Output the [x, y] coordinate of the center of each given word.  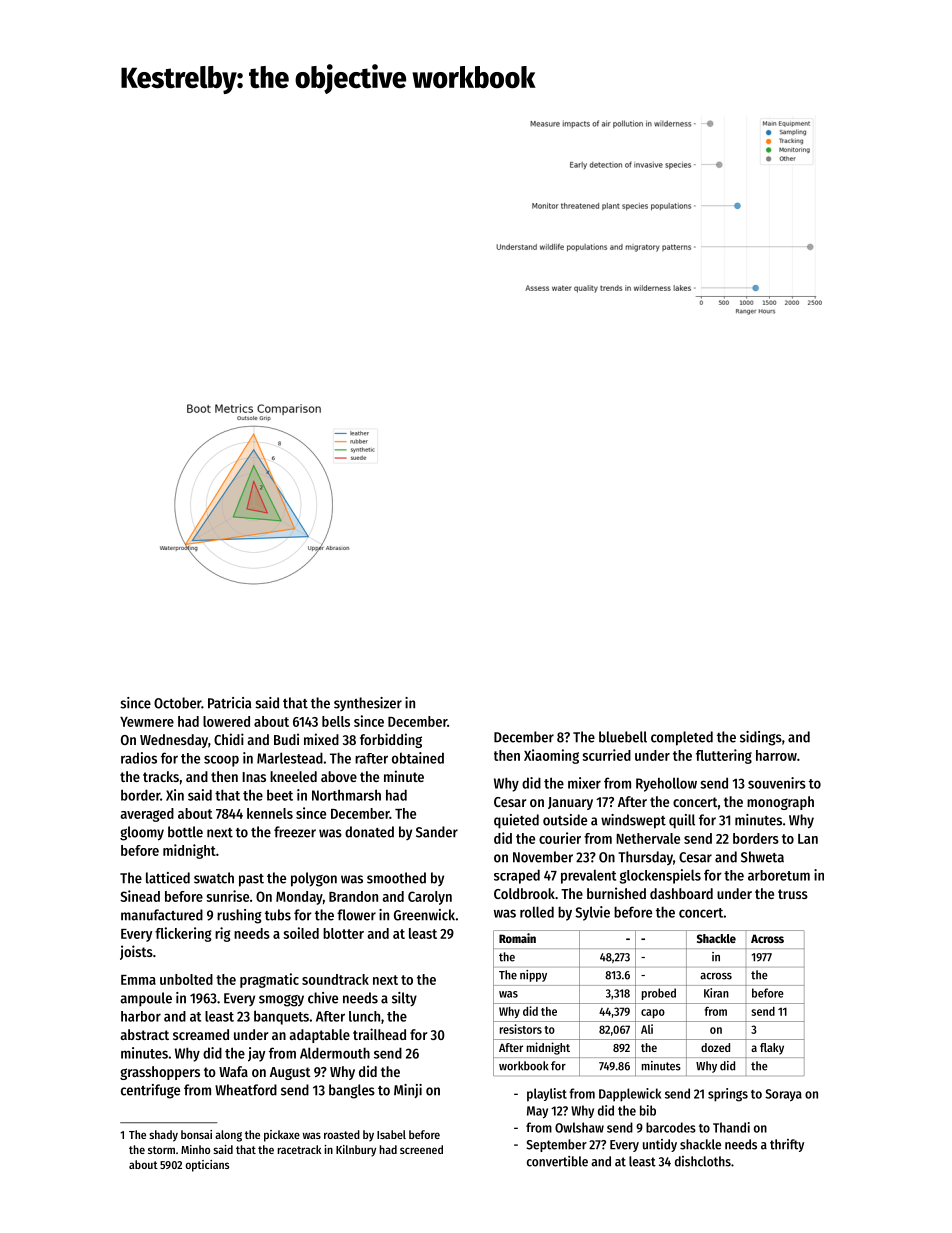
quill [682, 821]
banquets [281, 1017]
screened [421, 1149]
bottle [185, 832]
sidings [761, 738]
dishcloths [703, 1161]
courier [560, 838]
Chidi [229, 739]
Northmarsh [346, 795]
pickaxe [282, 1136]
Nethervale [648, 838]
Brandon [353, 896]
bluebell [623, 737]
